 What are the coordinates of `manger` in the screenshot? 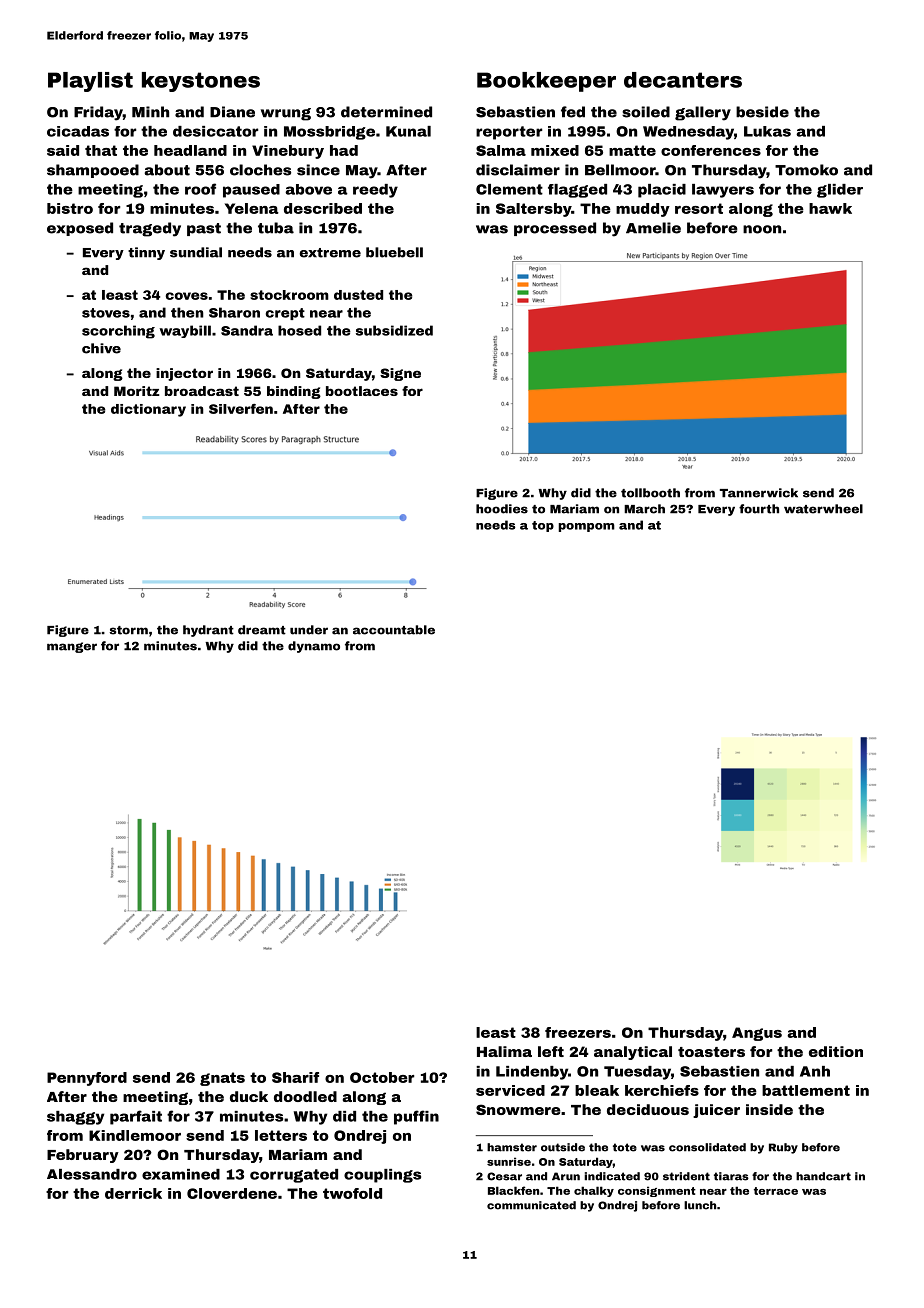 It's located at (72, 647).
